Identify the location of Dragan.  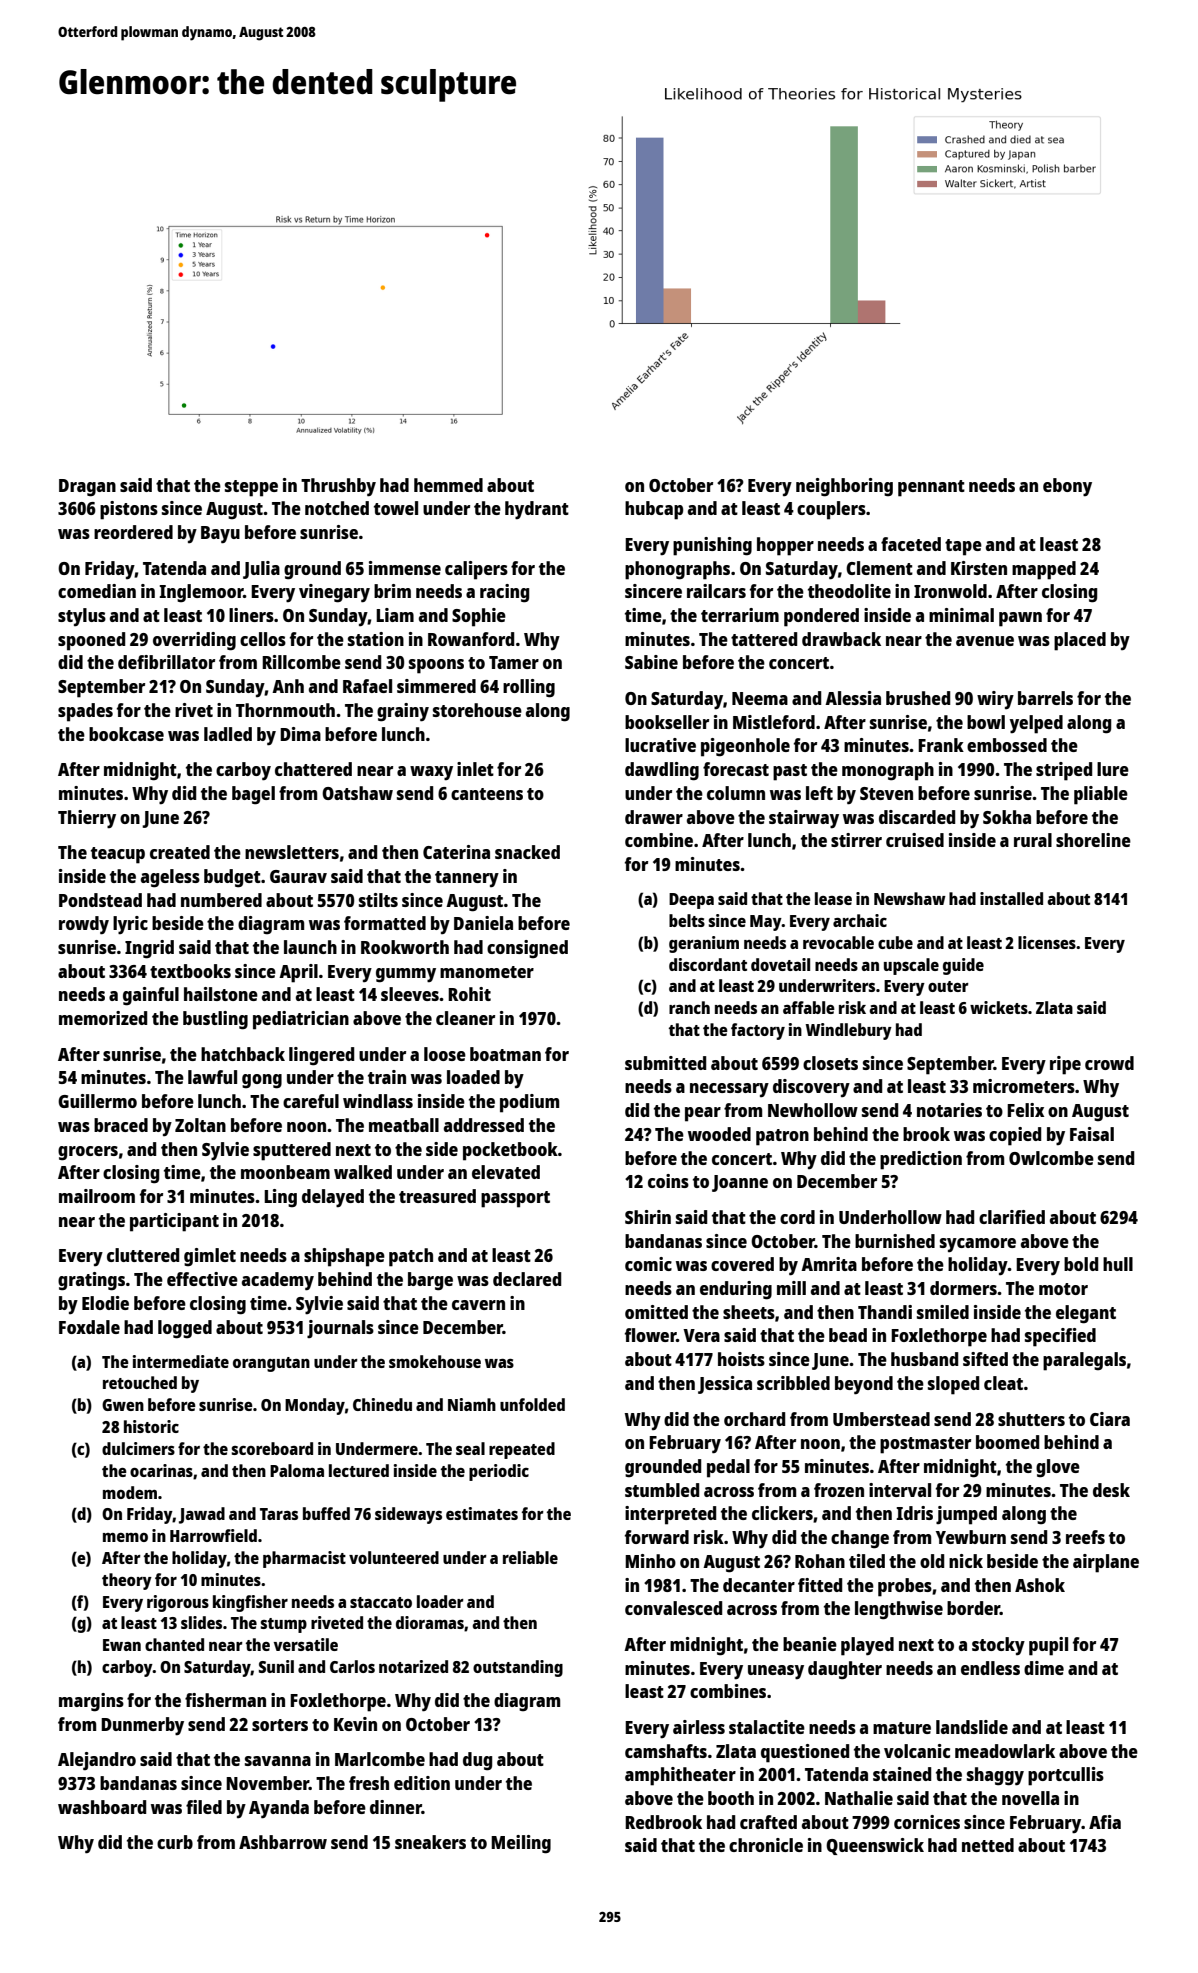
(87, 488).
